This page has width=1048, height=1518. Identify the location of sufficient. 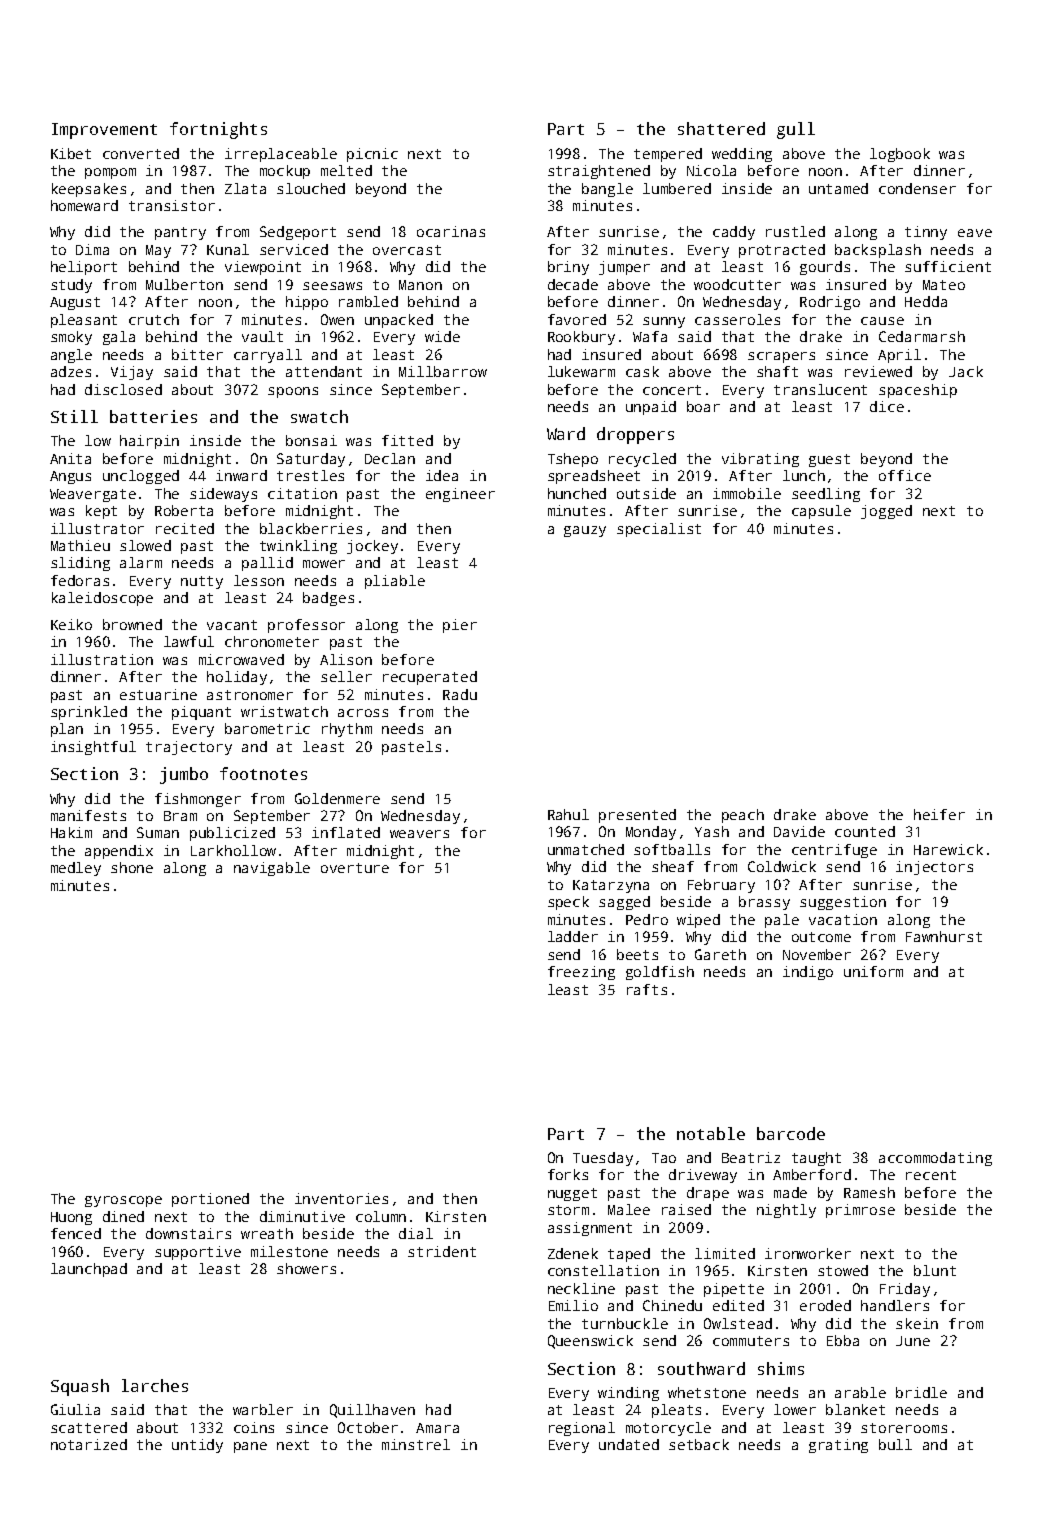
(948, 266).
